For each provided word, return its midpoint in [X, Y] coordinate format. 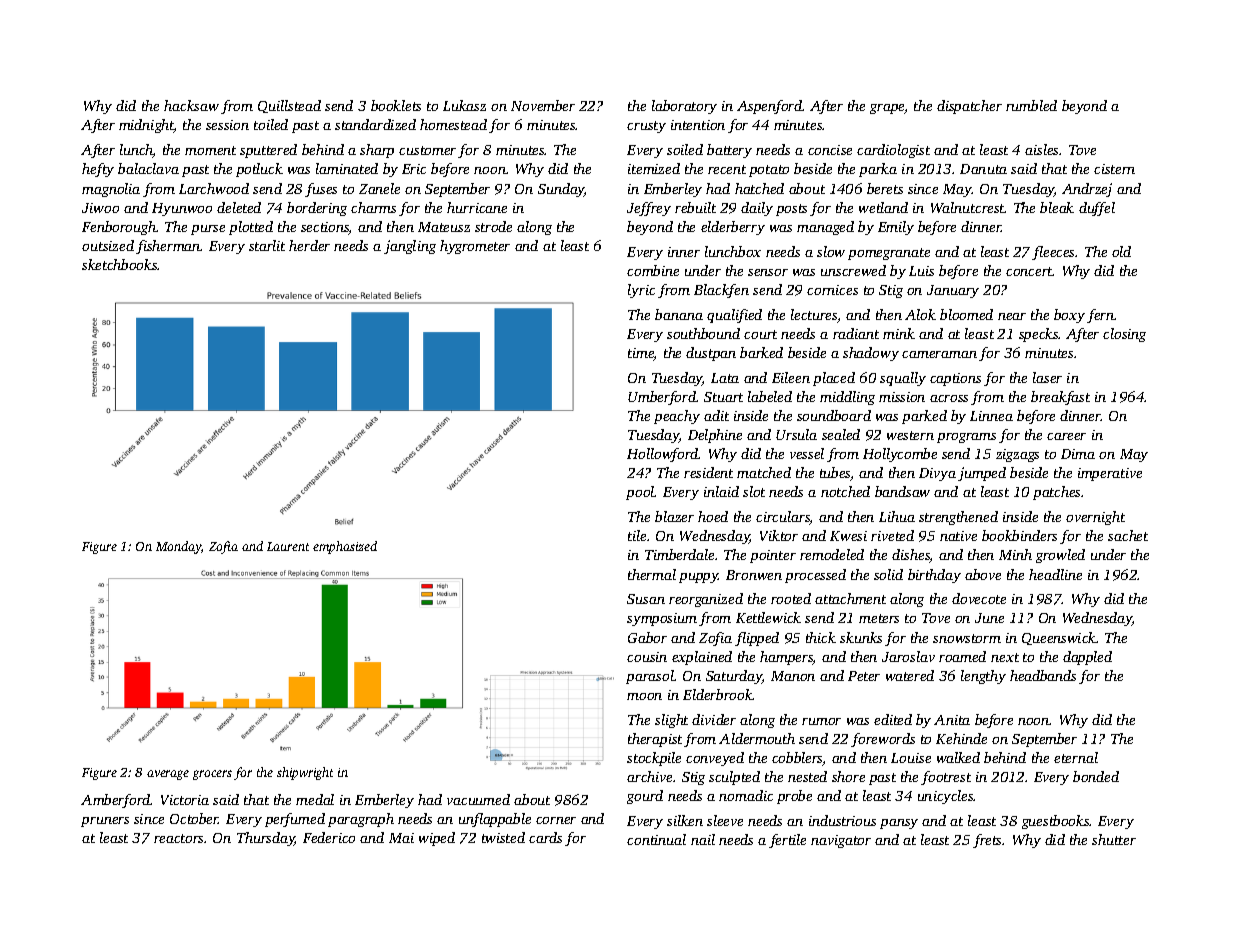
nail [703, 839]
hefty [98, 170]
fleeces [1054, 253]
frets [987, 841]
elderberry [733, 228]
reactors [178, 838]
